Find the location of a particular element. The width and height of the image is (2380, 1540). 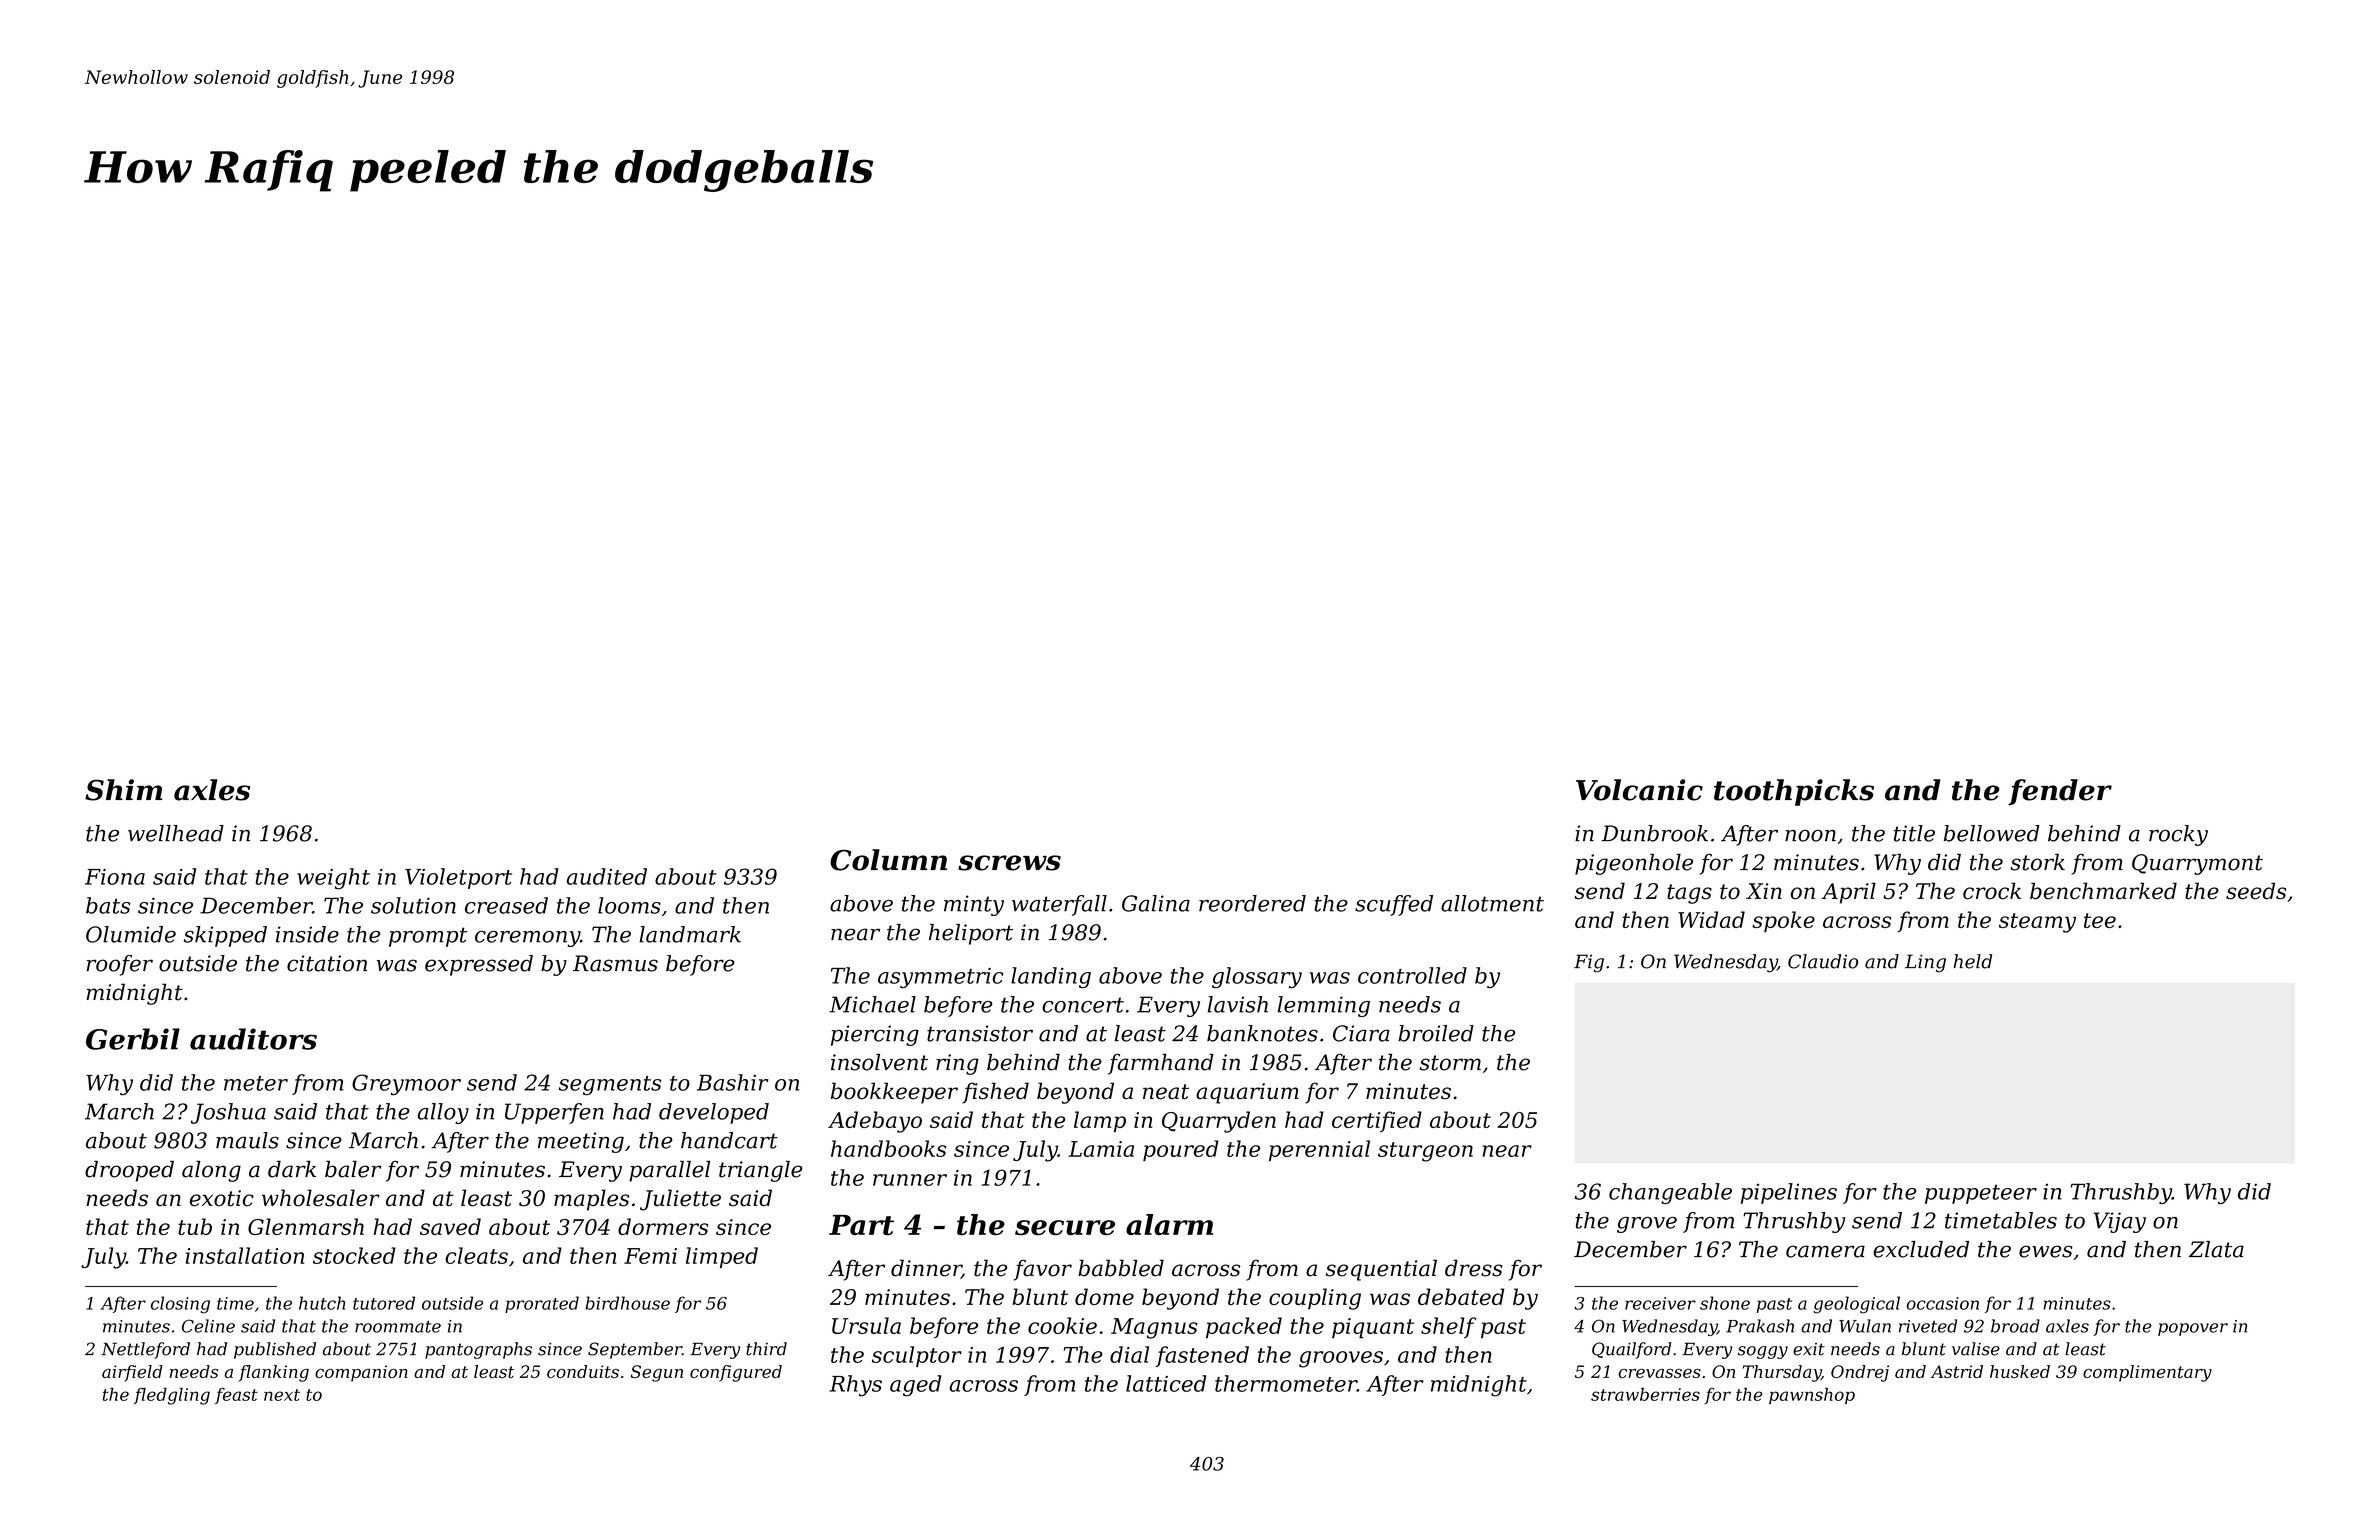

storm is located at coordinates (1450, 1063).
